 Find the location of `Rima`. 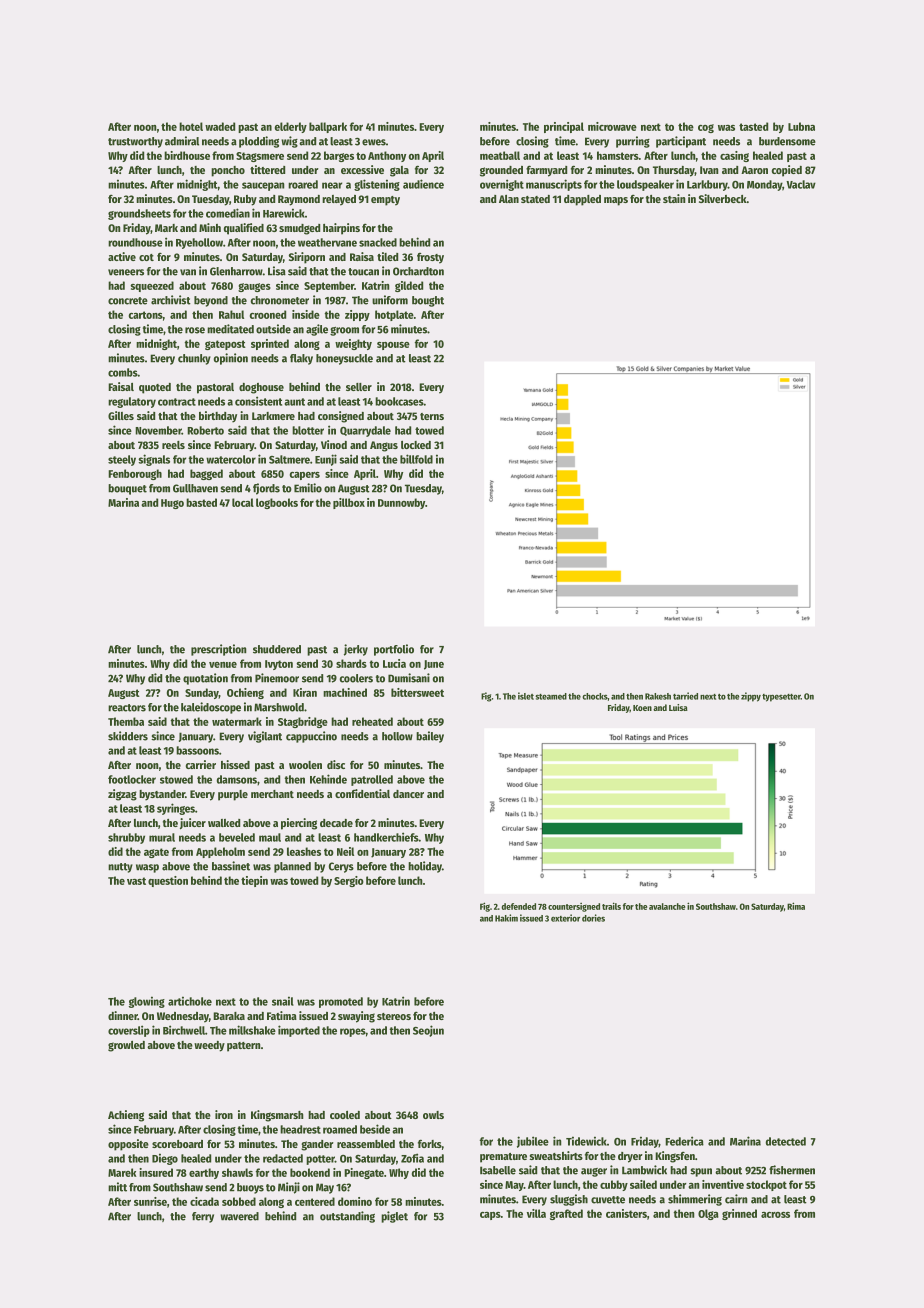

Rima is located at coordinates (796, 906).
